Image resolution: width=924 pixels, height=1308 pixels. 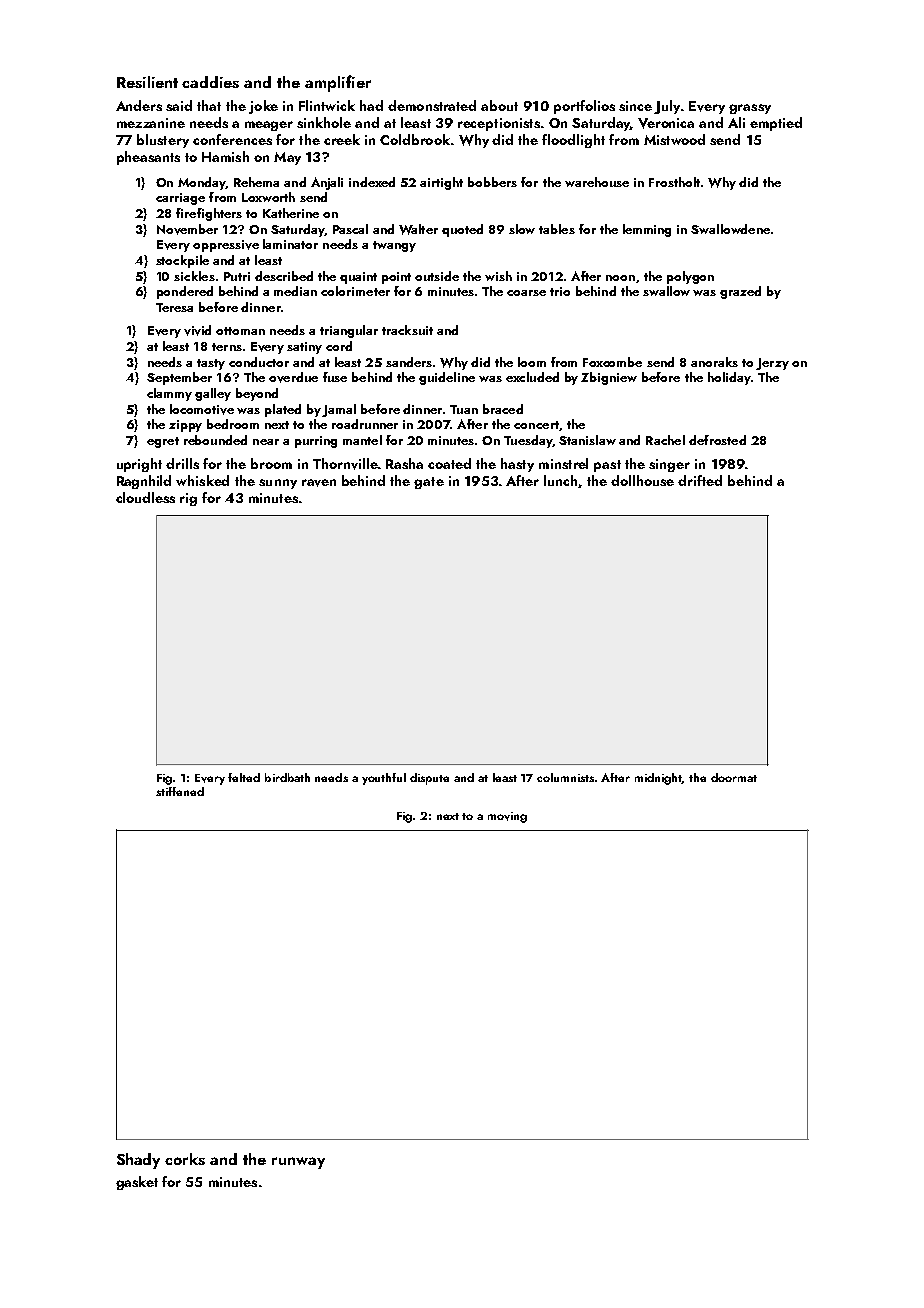 What do you see at coordinates (503, 409) in the screenshot?
I see `braced` at bounding box center [503, 409].
